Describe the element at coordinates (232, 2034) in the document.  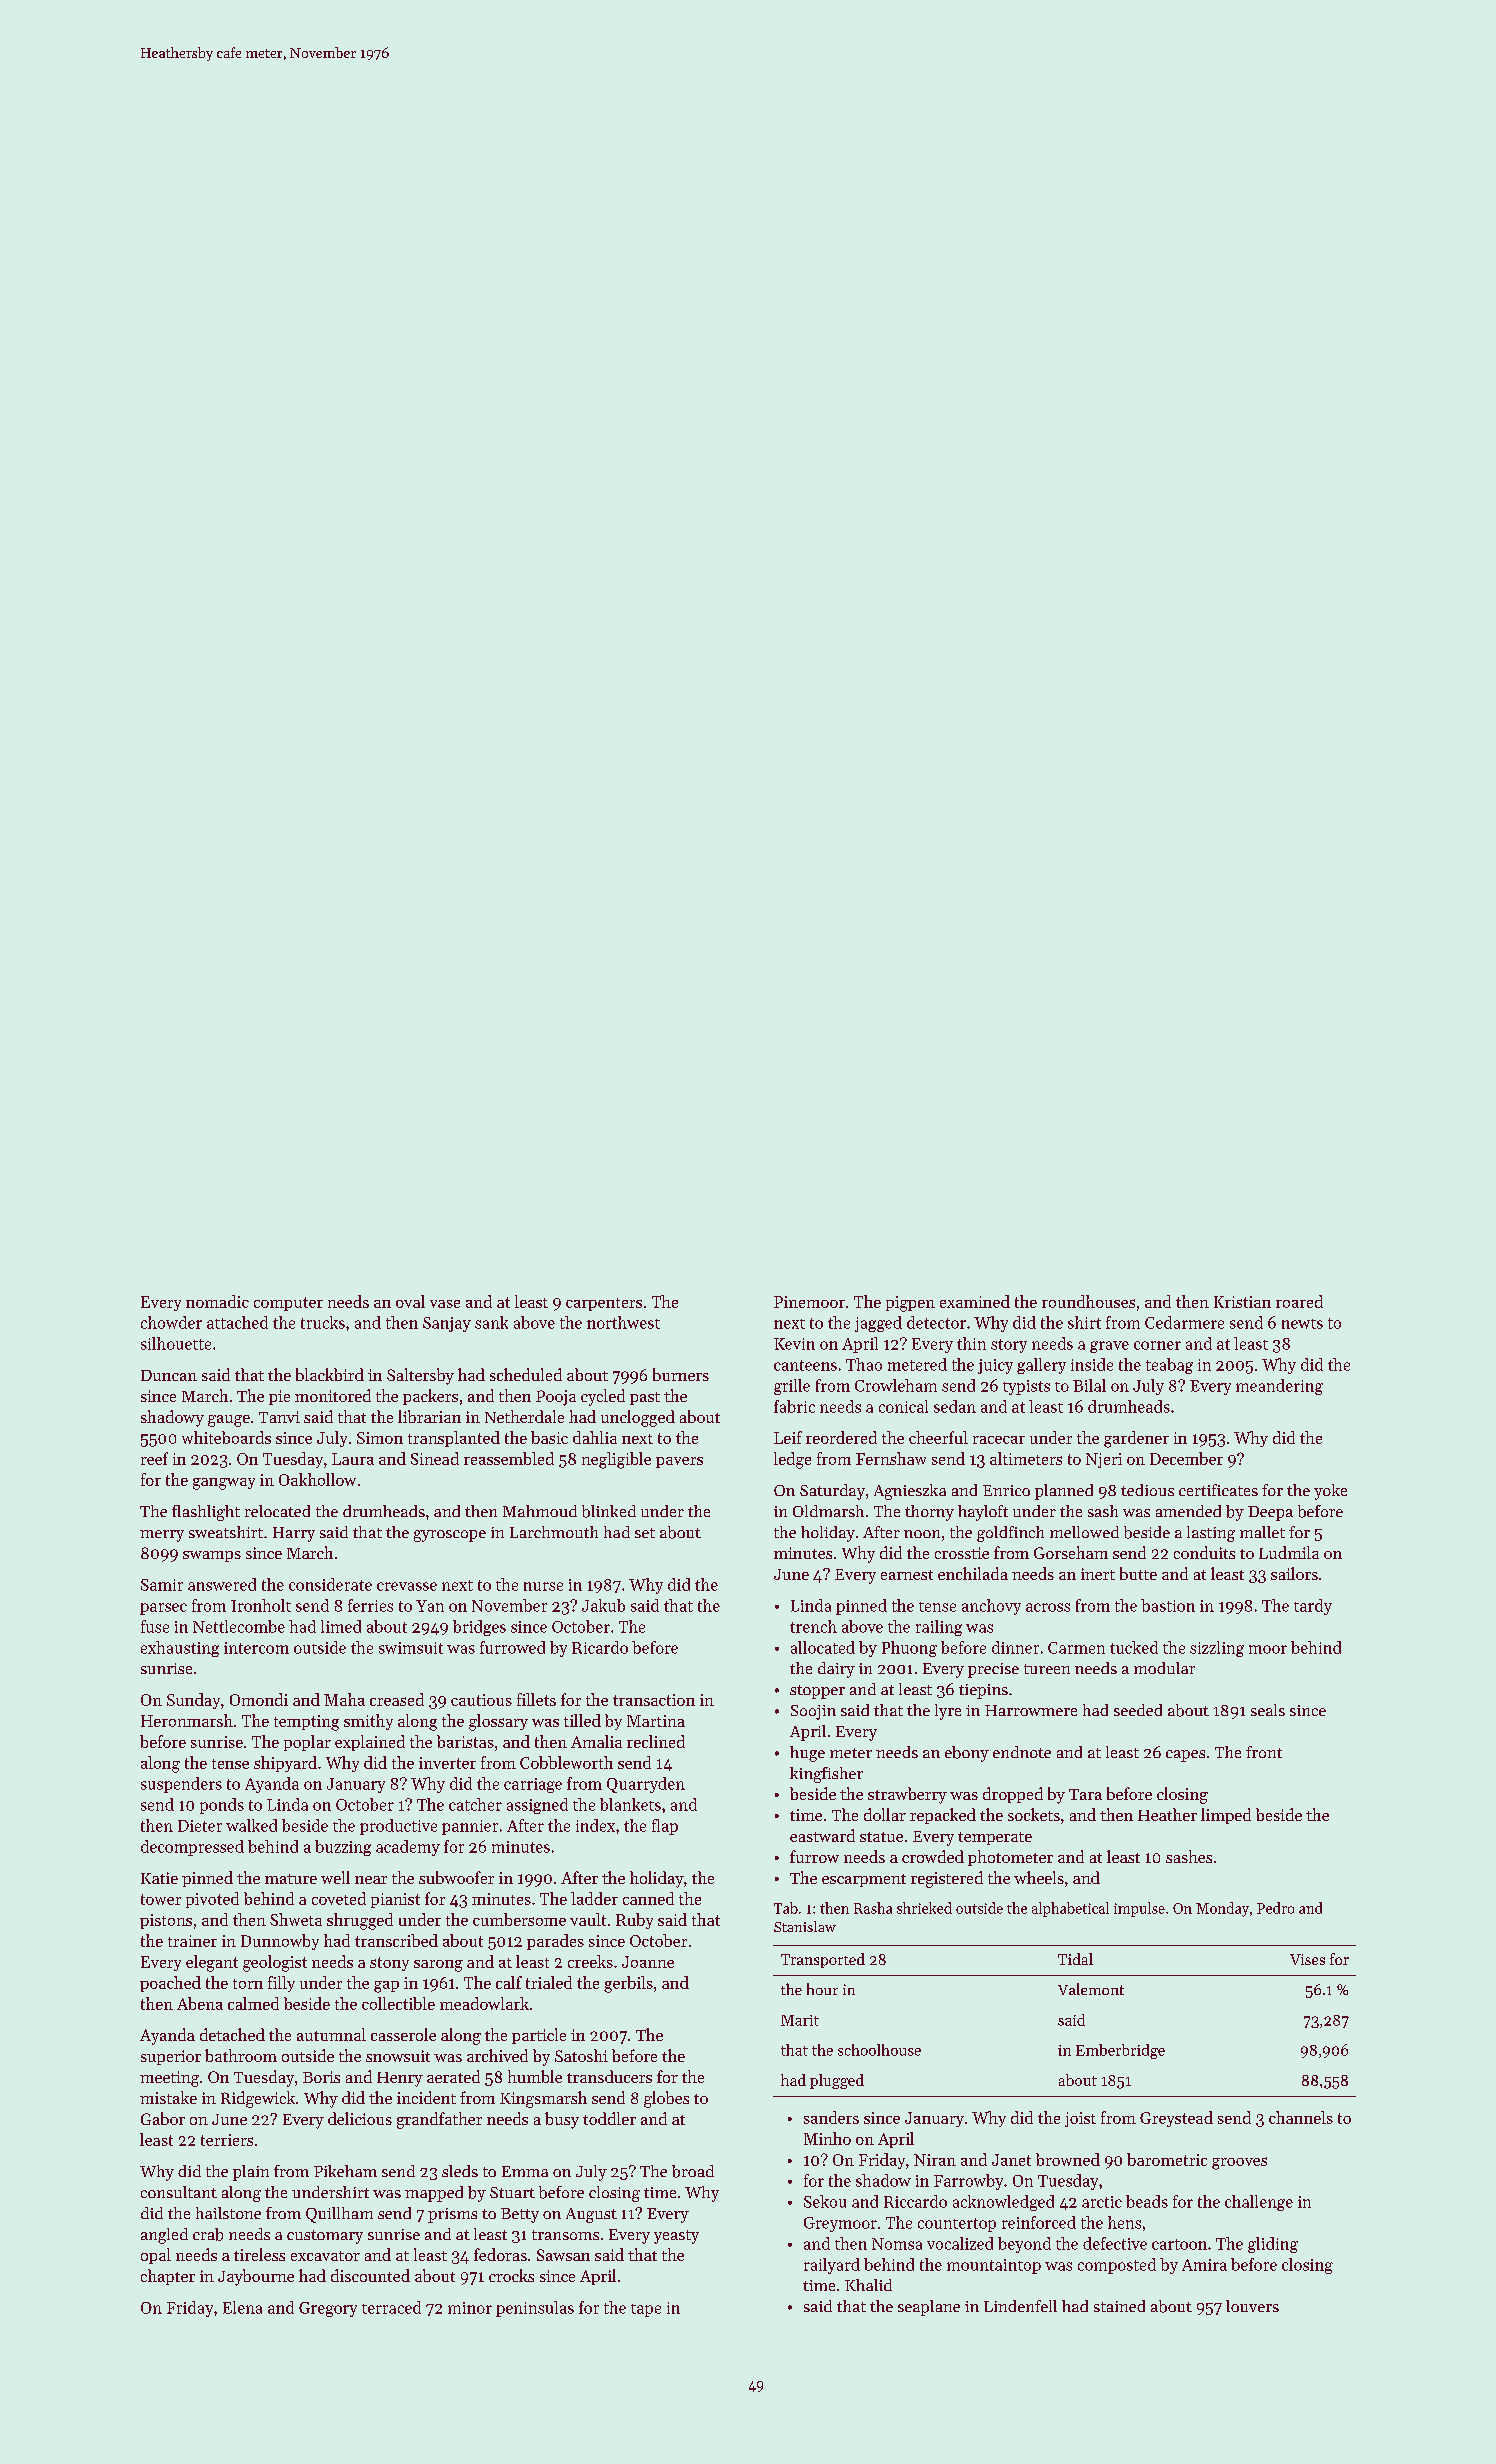
I see `detached` at that location.
